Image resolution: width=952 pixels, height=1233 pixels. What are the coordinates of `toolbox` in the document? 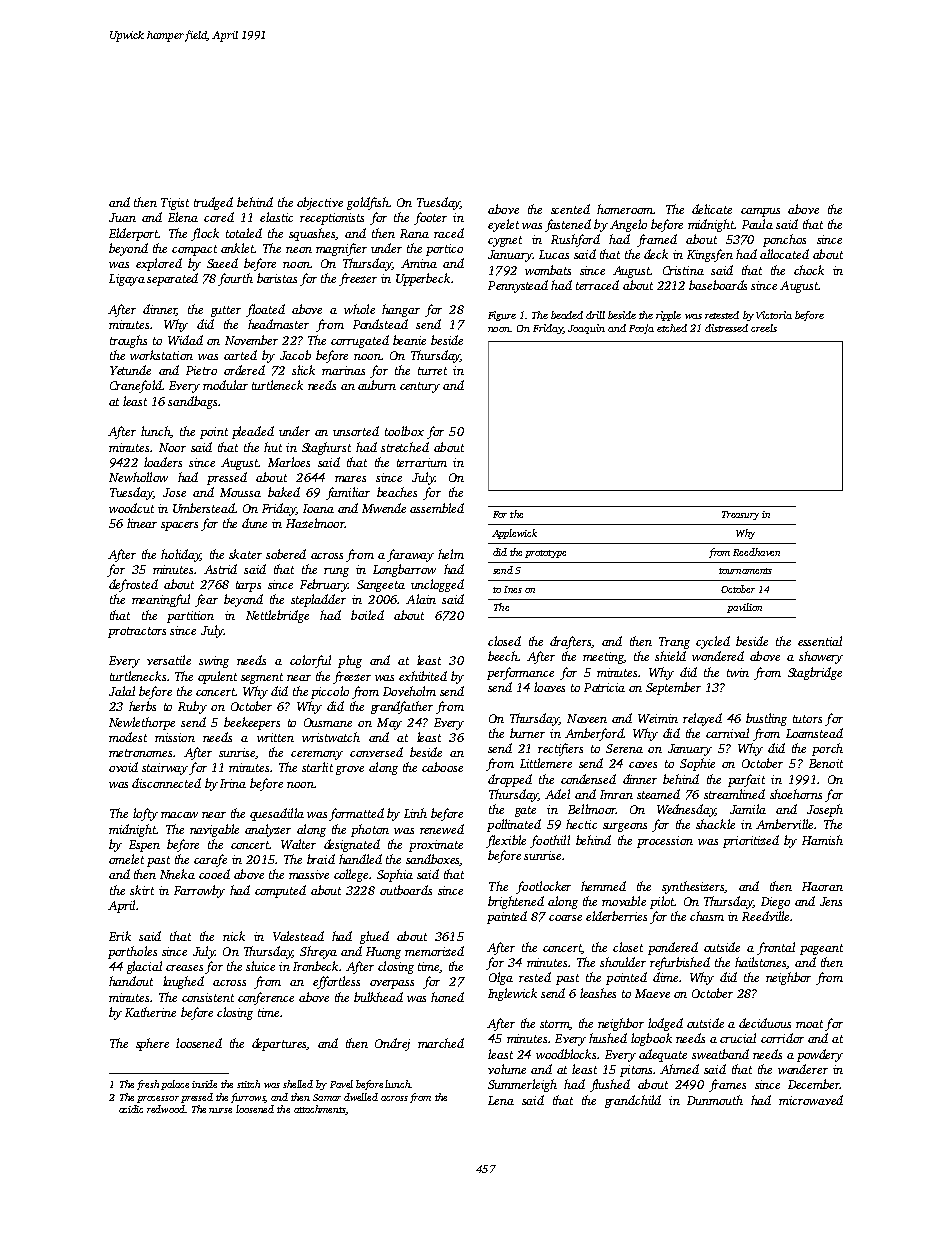 It's located at (404, 431).
